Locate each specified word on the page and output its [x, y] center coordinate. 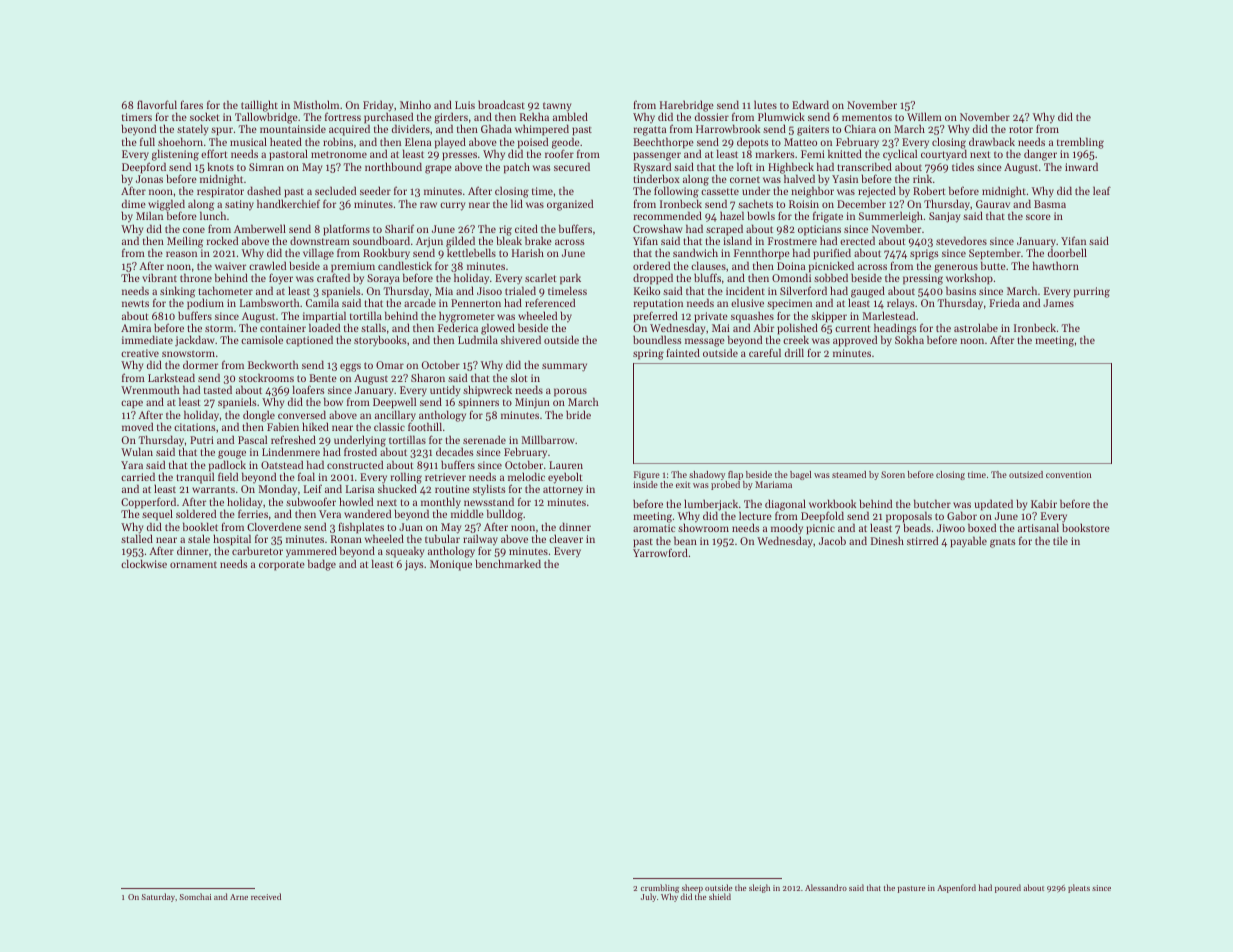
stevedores [961, 240]
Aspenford [956, 888]
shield [720, 896]
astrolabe [976, 327]
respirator [220, 192]
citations [195, 427]
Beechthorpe [663, 143]
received [266, 896]
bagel [801, 475]
